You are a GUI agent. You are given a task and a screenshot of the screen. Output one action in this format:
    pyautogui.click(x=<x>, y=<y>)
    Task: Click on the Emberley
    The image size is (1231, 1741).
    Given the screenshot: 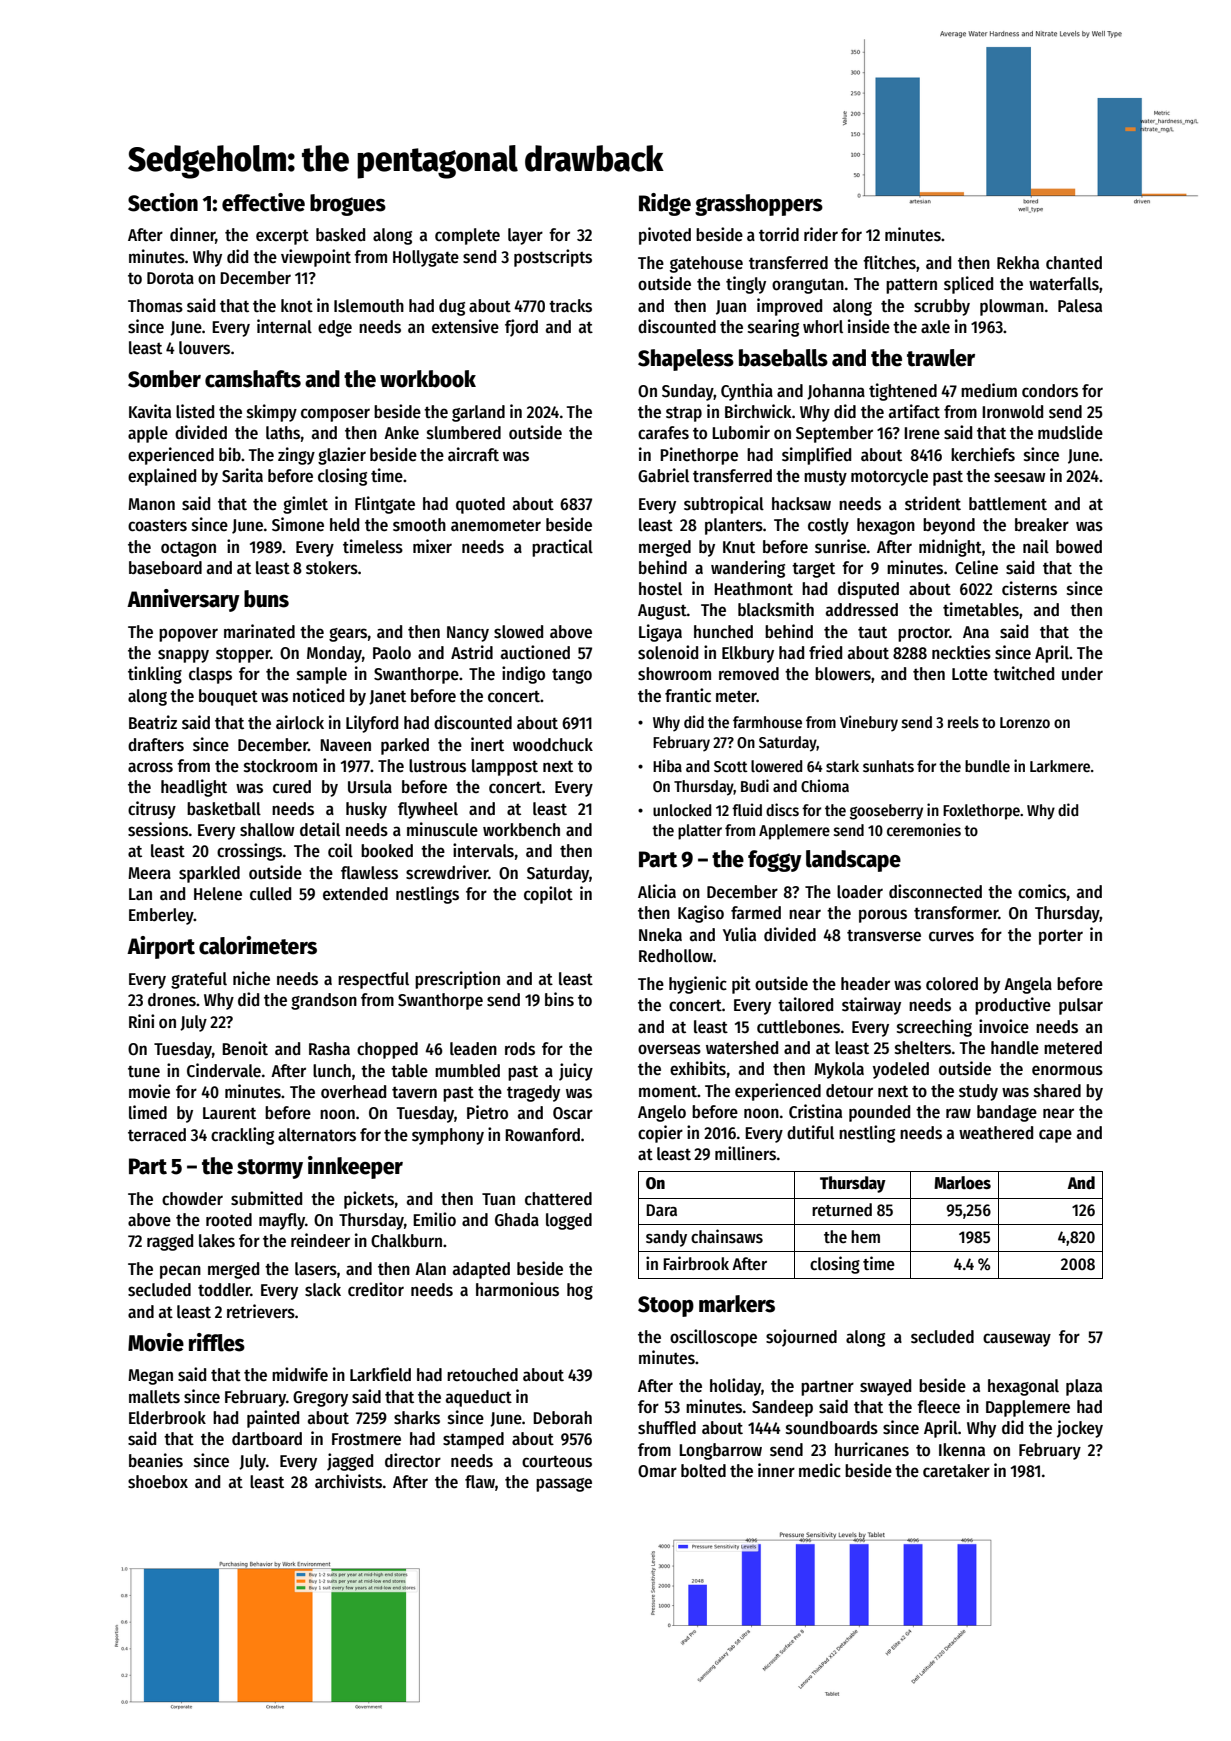 What is the action you would take?
    pyautogui.click(x=161, y=916)
